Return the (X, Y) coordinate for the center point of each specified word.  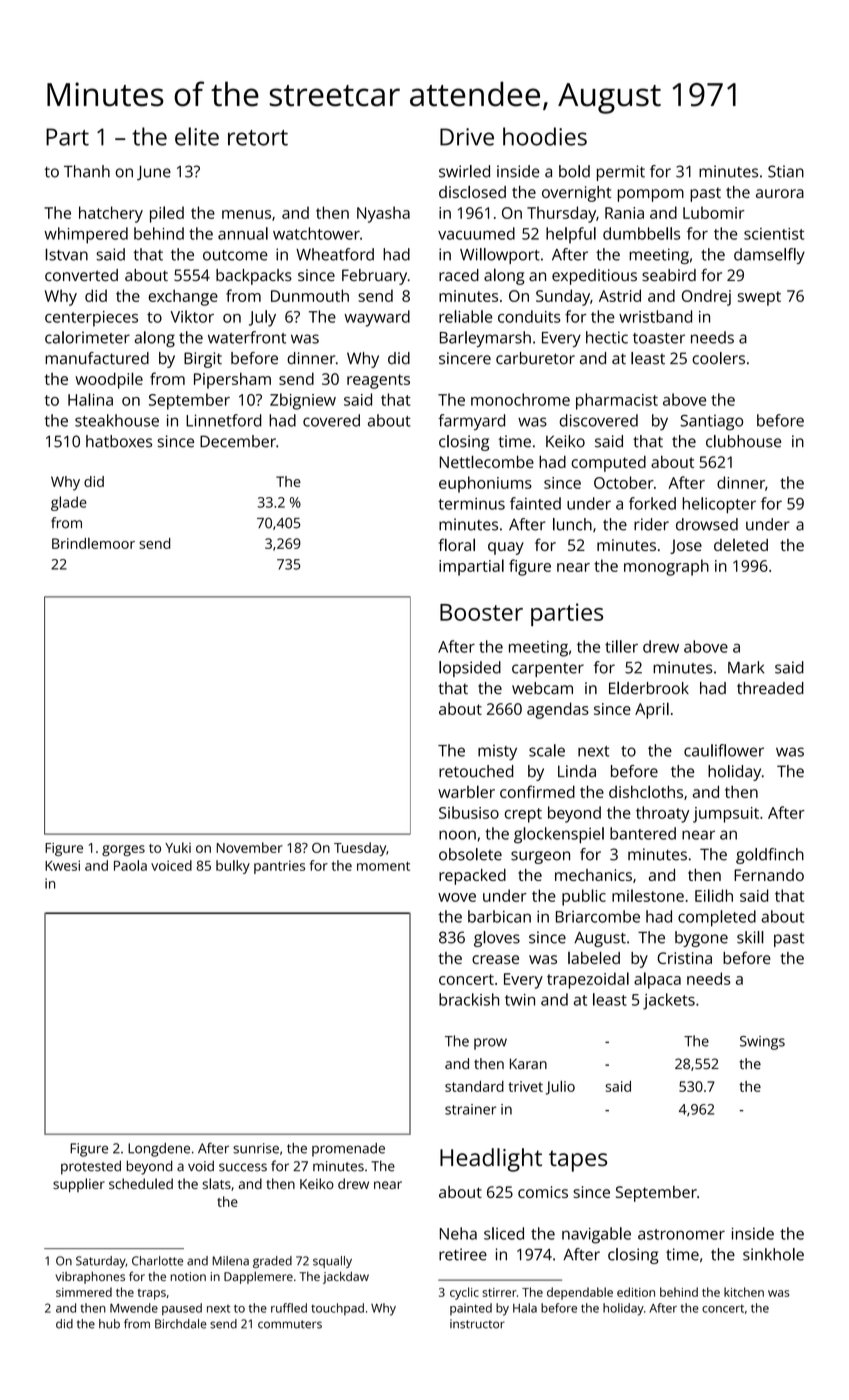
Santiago (711, 423)
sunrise (256, 1148)
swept (759, 298)
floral (457, 544)
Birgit (203, 360)
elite (197, 136)
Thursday (561, 214)
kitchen (744, 1292)
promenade (348, 1150)
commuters (290, 1324)
